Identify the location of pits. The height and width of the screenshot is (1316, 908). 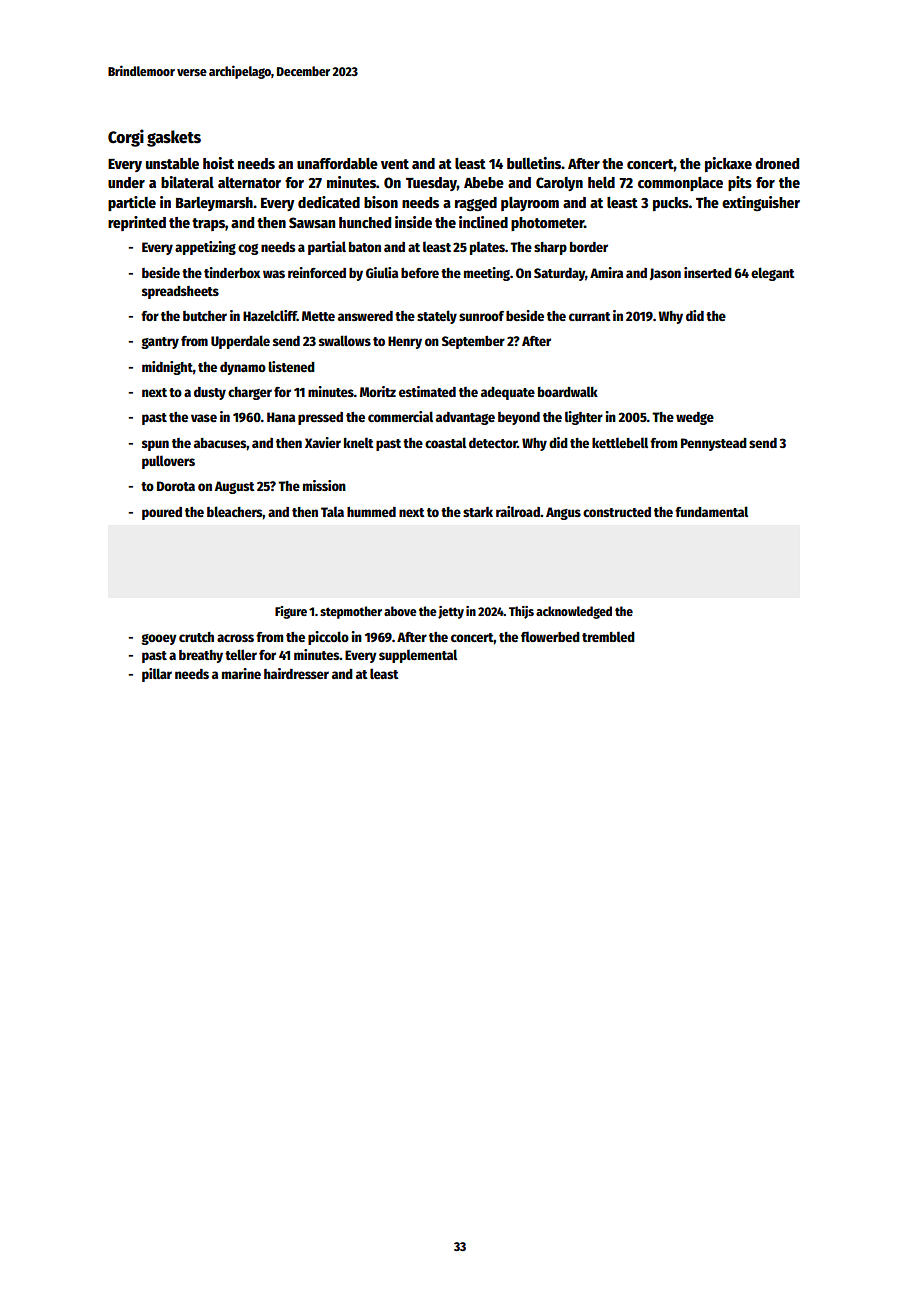
(740, 183).
